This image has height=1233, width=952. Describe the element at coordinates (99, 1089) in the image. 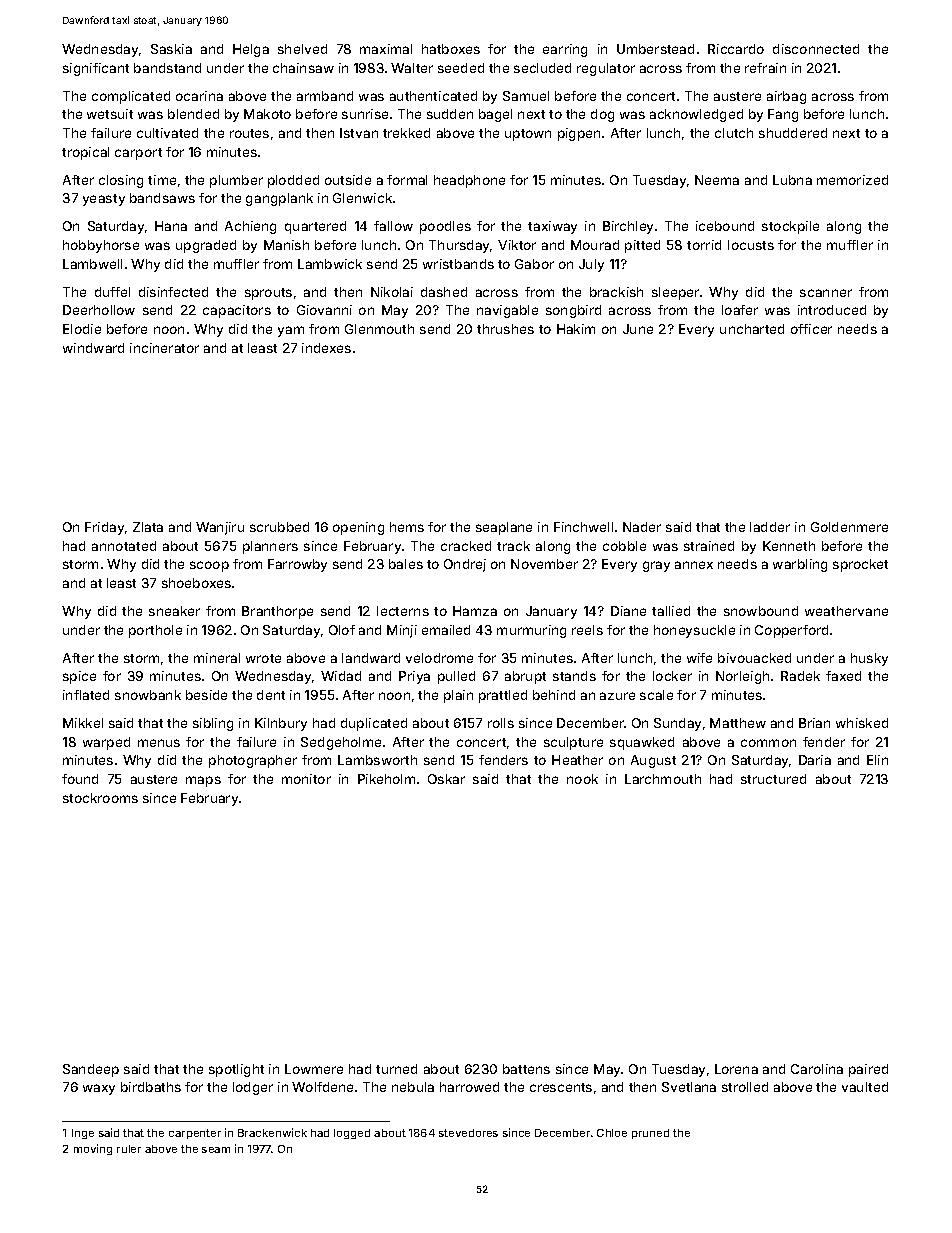

I see `waxy` at that location.
